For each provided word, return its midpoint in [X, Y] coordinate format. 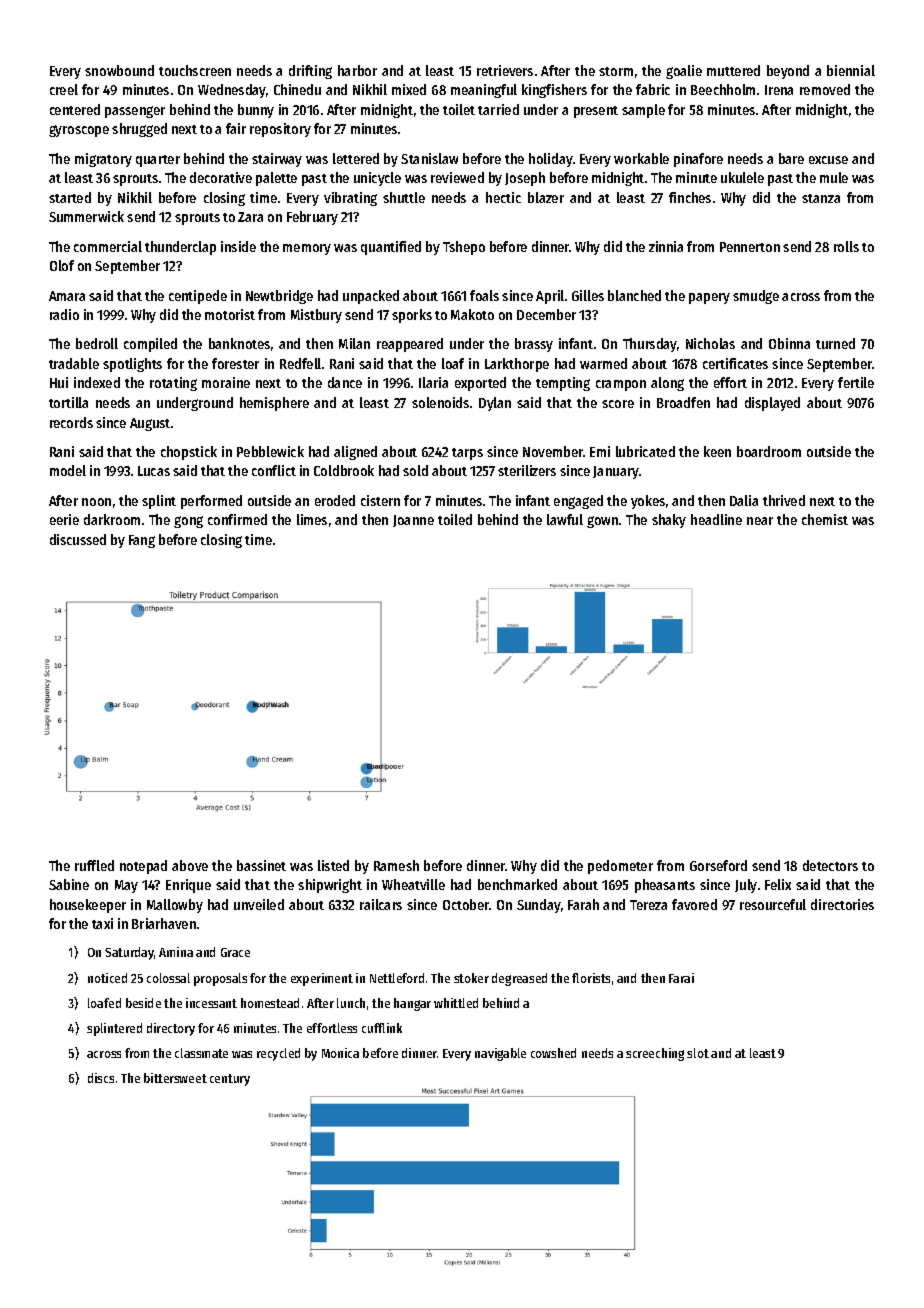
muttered [733, 70]
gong [188, 522]
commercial [108, 246]
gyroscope [79, 131]
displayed [772, 404]
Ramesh [396, 865]
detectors [830, 865]
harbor [357, 70]
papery [709, 298]
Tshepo [464, 248]
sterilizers [527, 470]
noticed [107, 978]
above [190, 865]
